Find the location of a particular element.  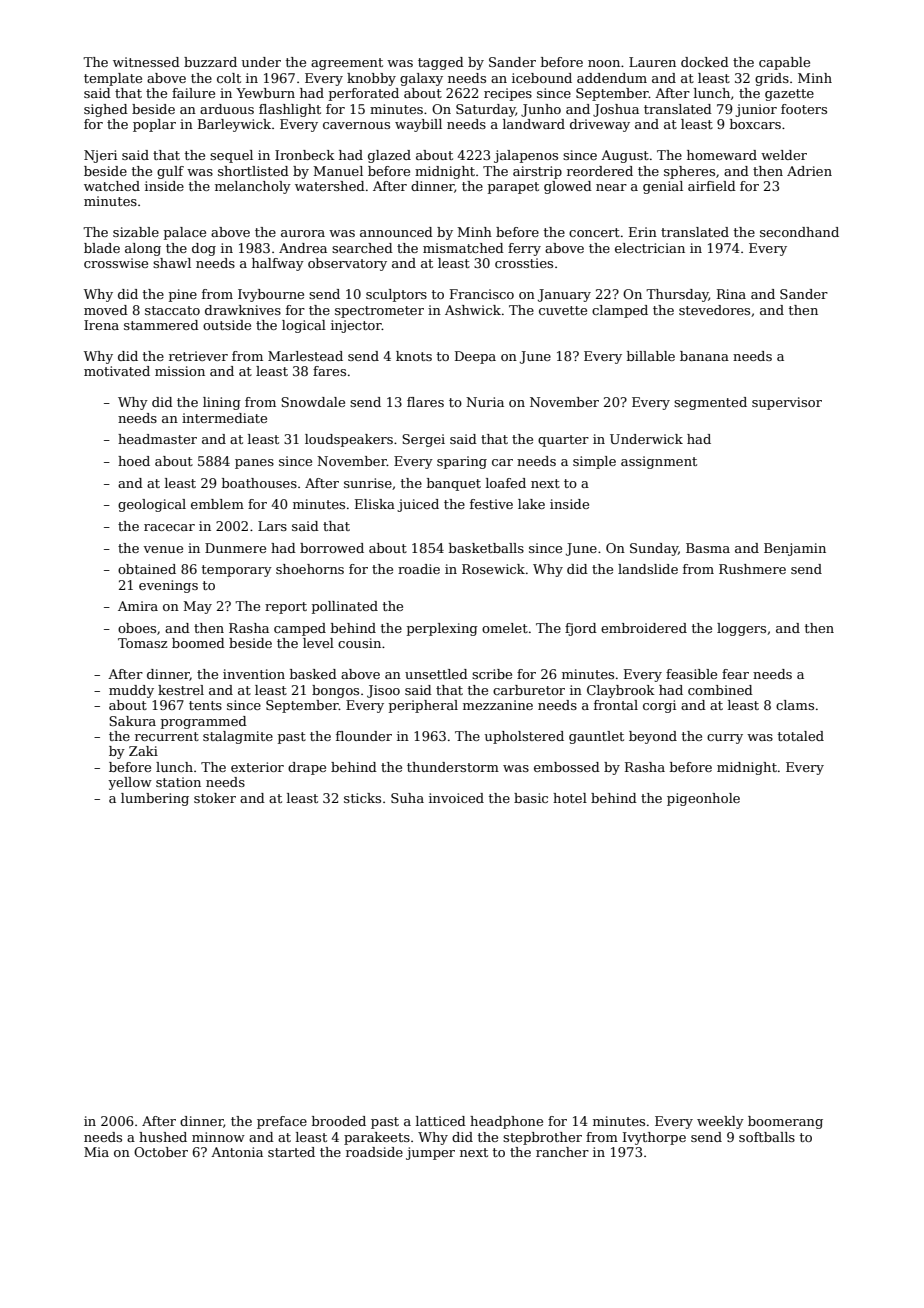

loggers is located at coordinates (741, 629).
